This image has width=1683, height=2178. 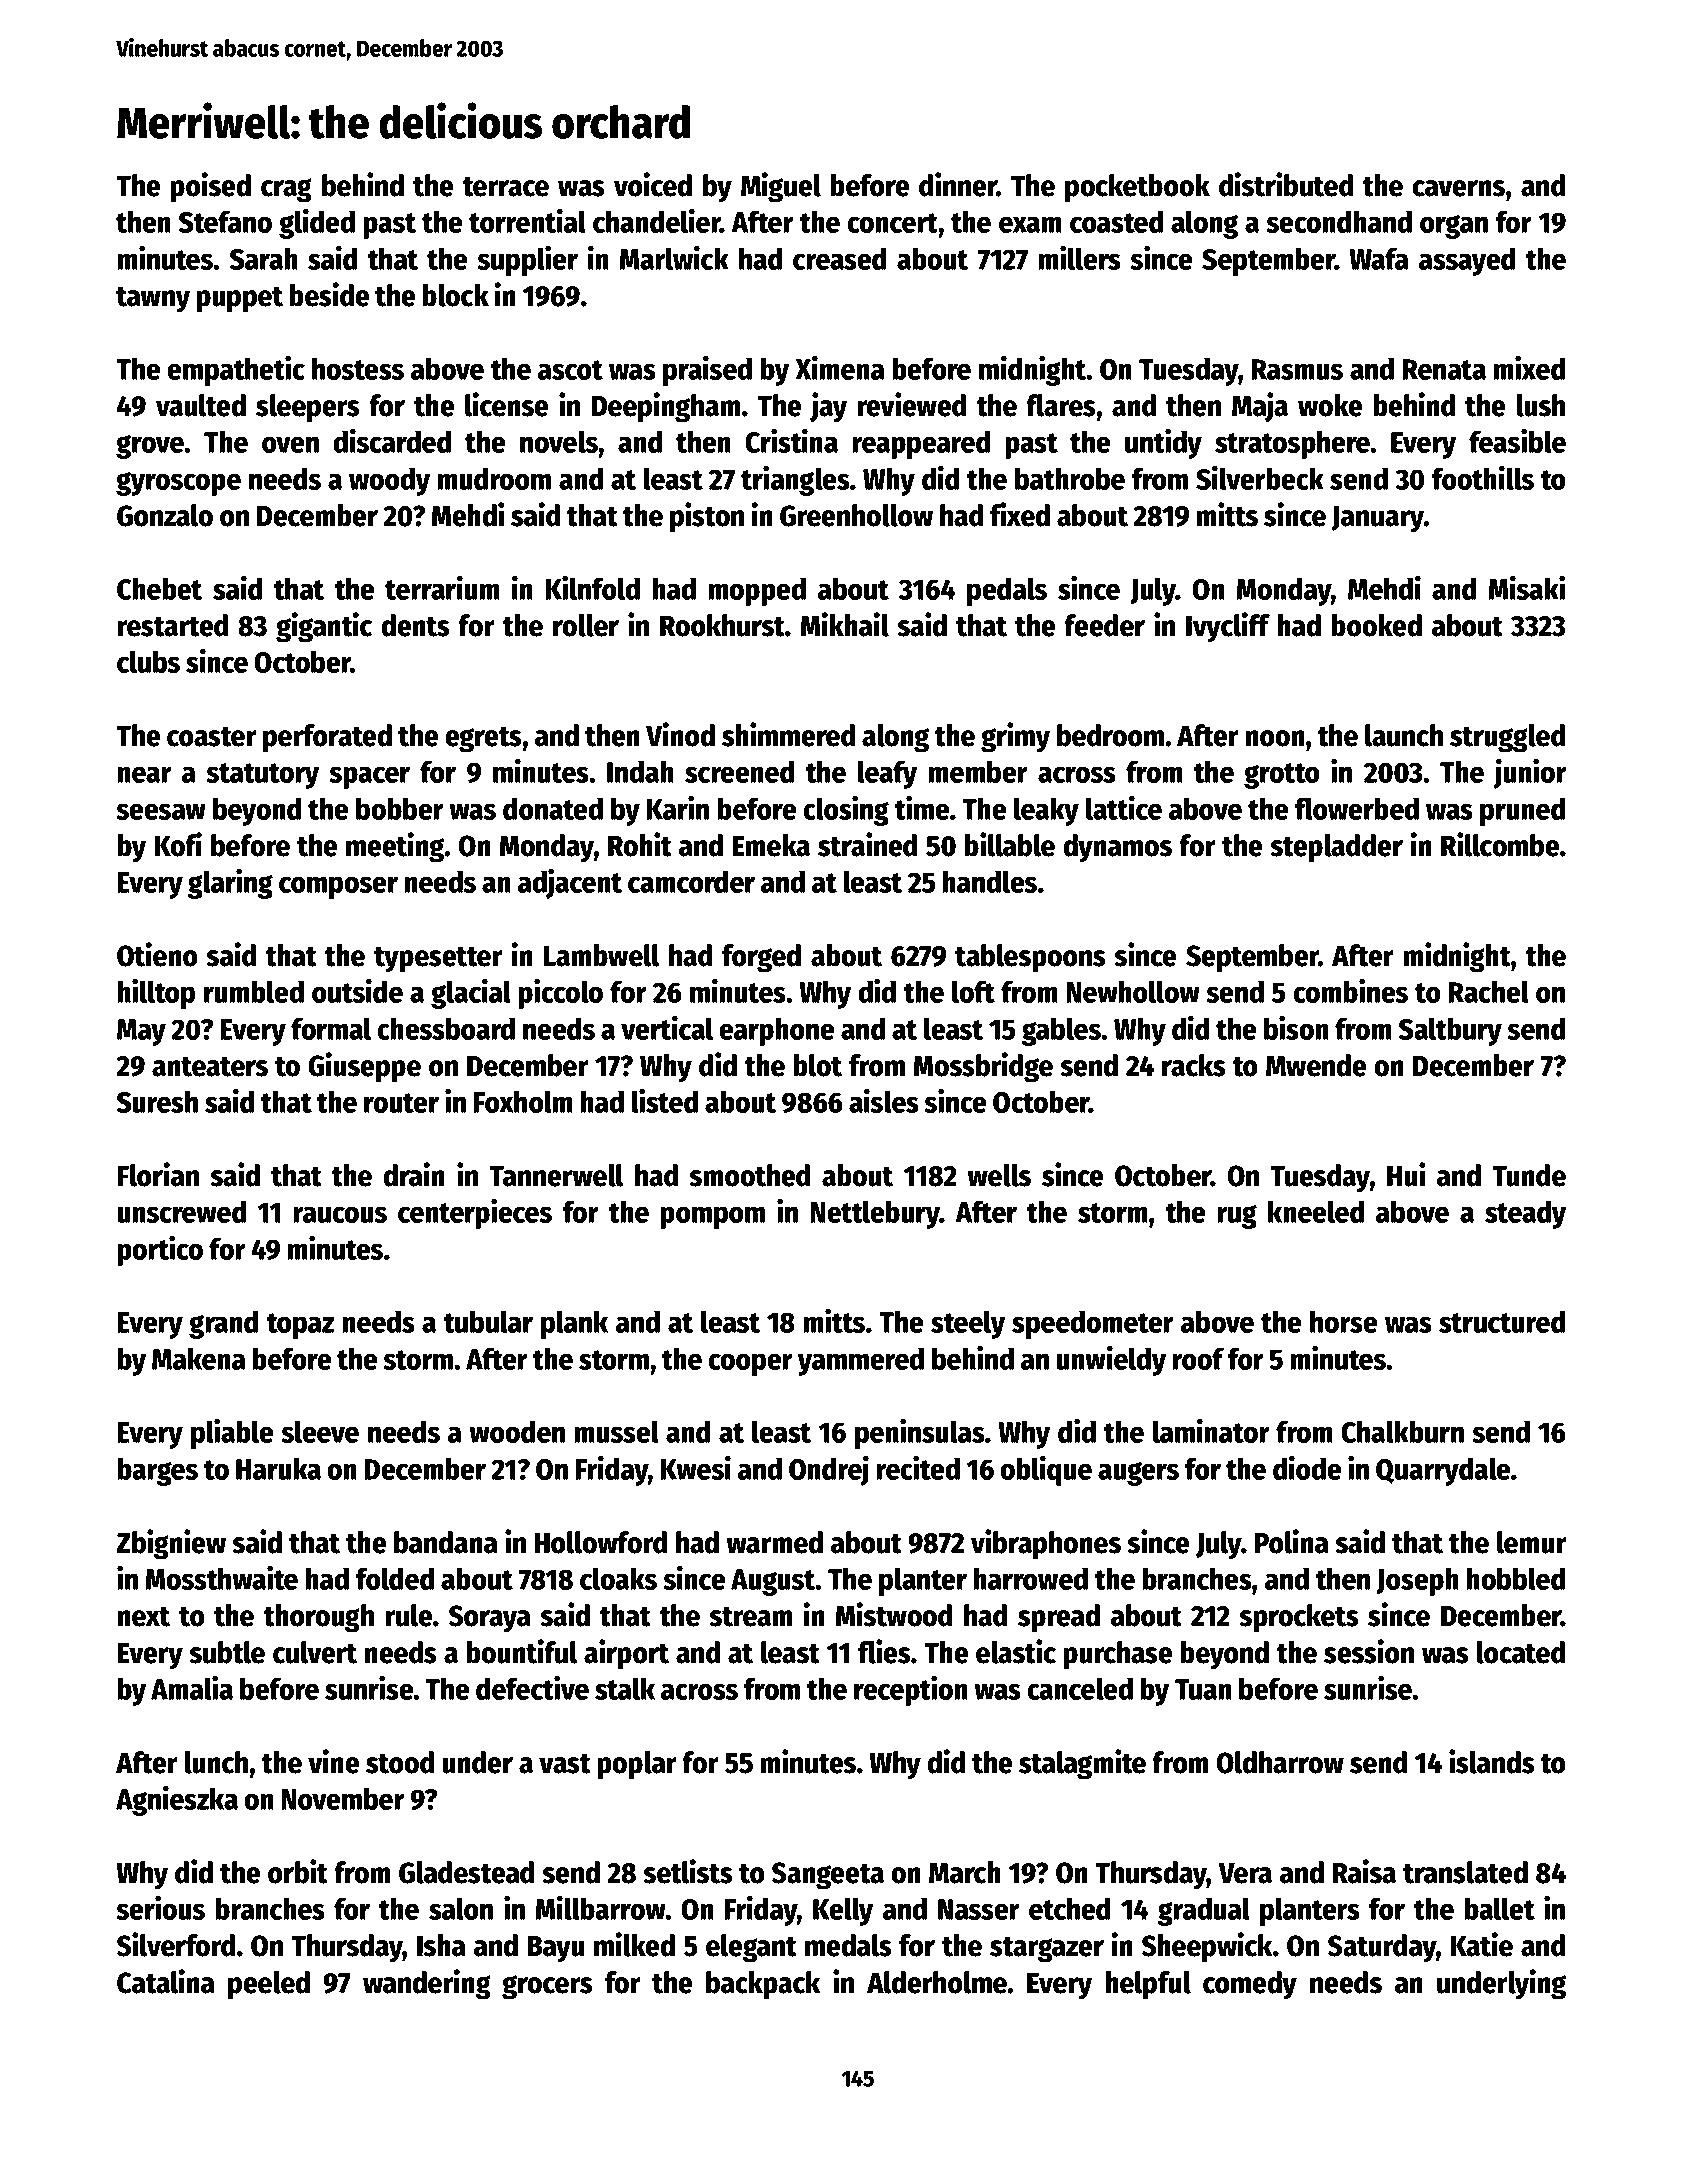 What do you see at coordinates (389, 481) in the image?
I see `woody` at bounding box center [389, 481].
